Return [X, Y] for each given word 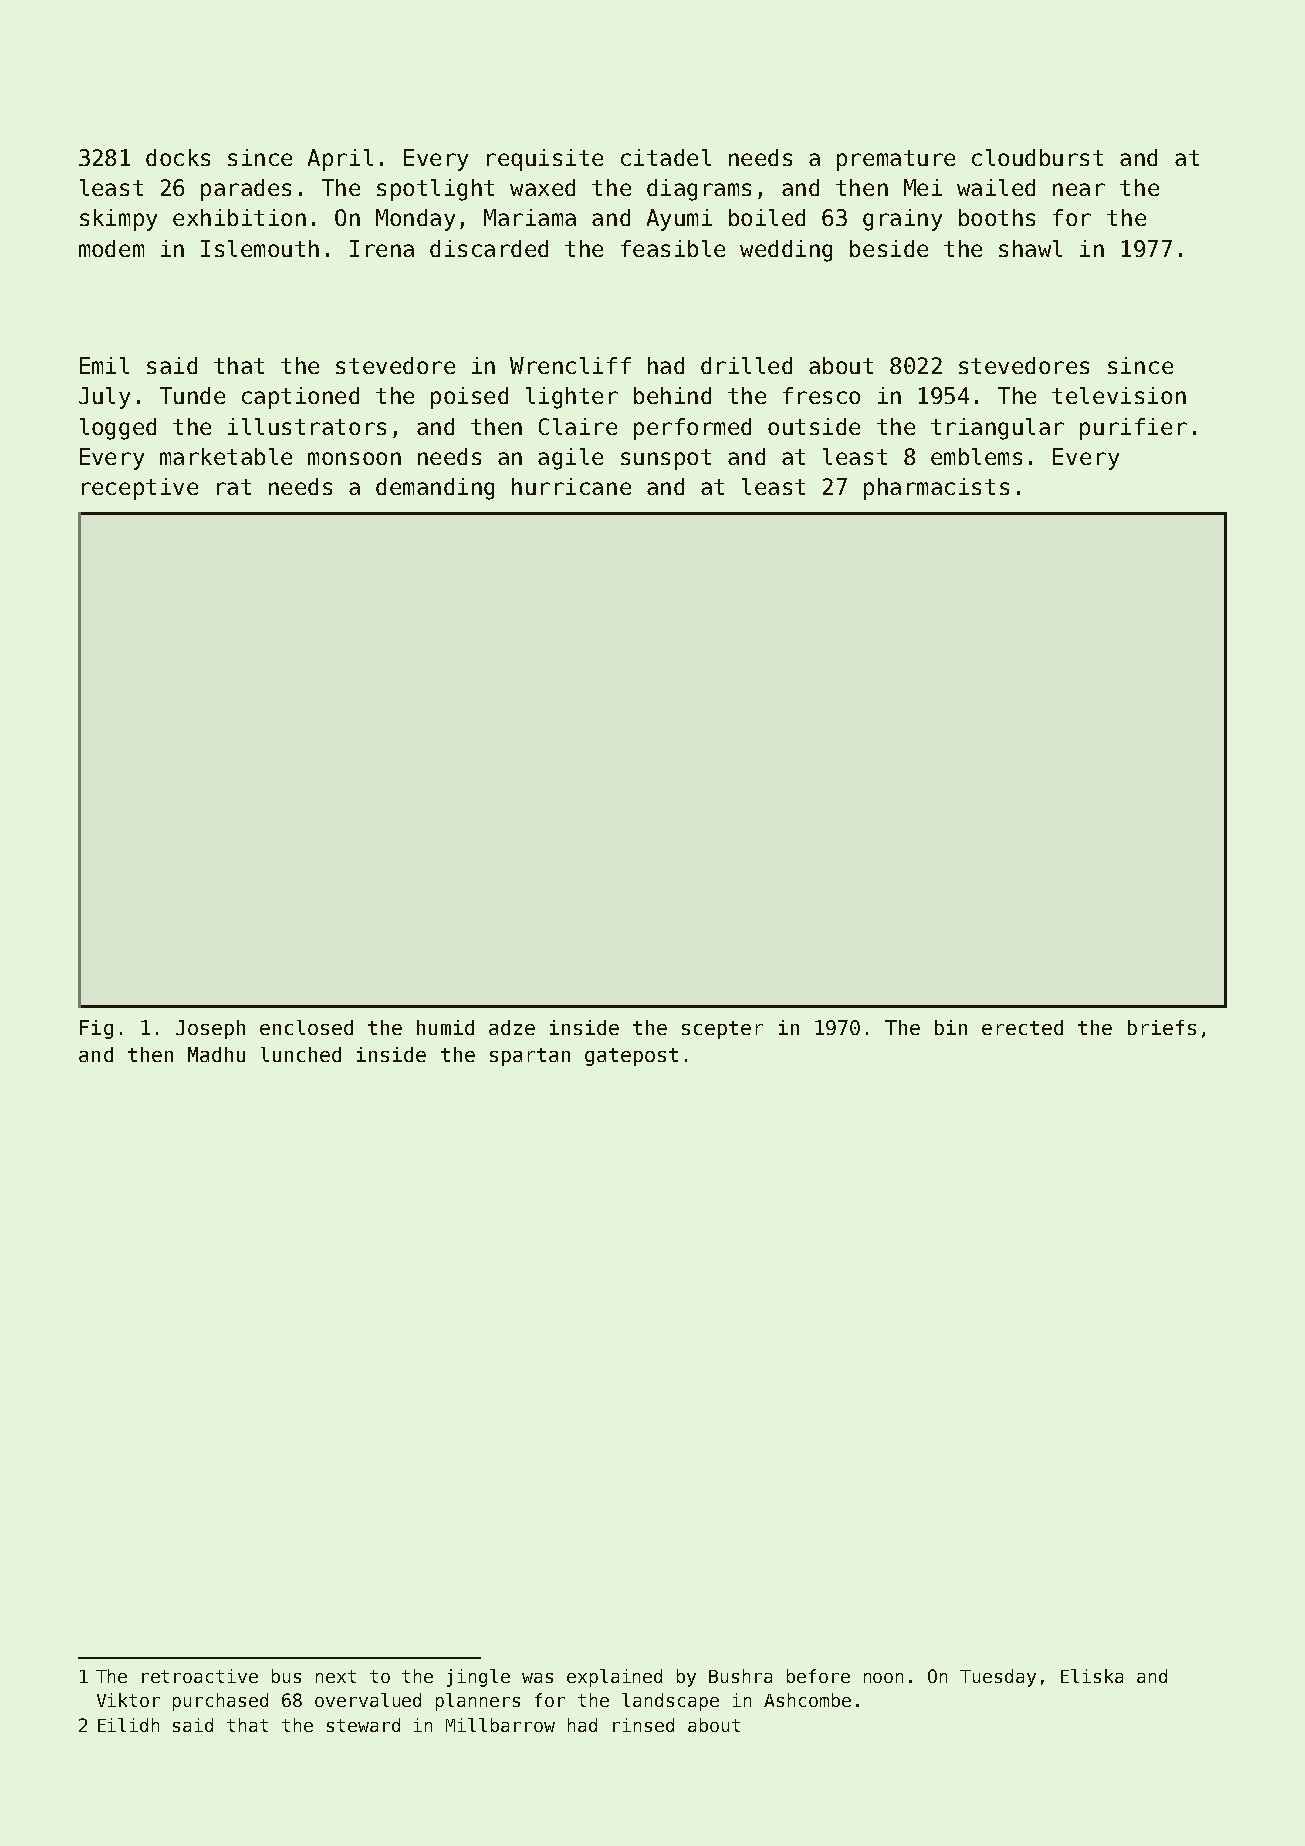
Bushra [740, 1676]
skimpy [118, 220]
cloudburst [1037, 157]
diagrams [699, 190]
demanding [435, 489]
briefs [1162, 1027]
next [336, 1676]
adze [512, 1027]
